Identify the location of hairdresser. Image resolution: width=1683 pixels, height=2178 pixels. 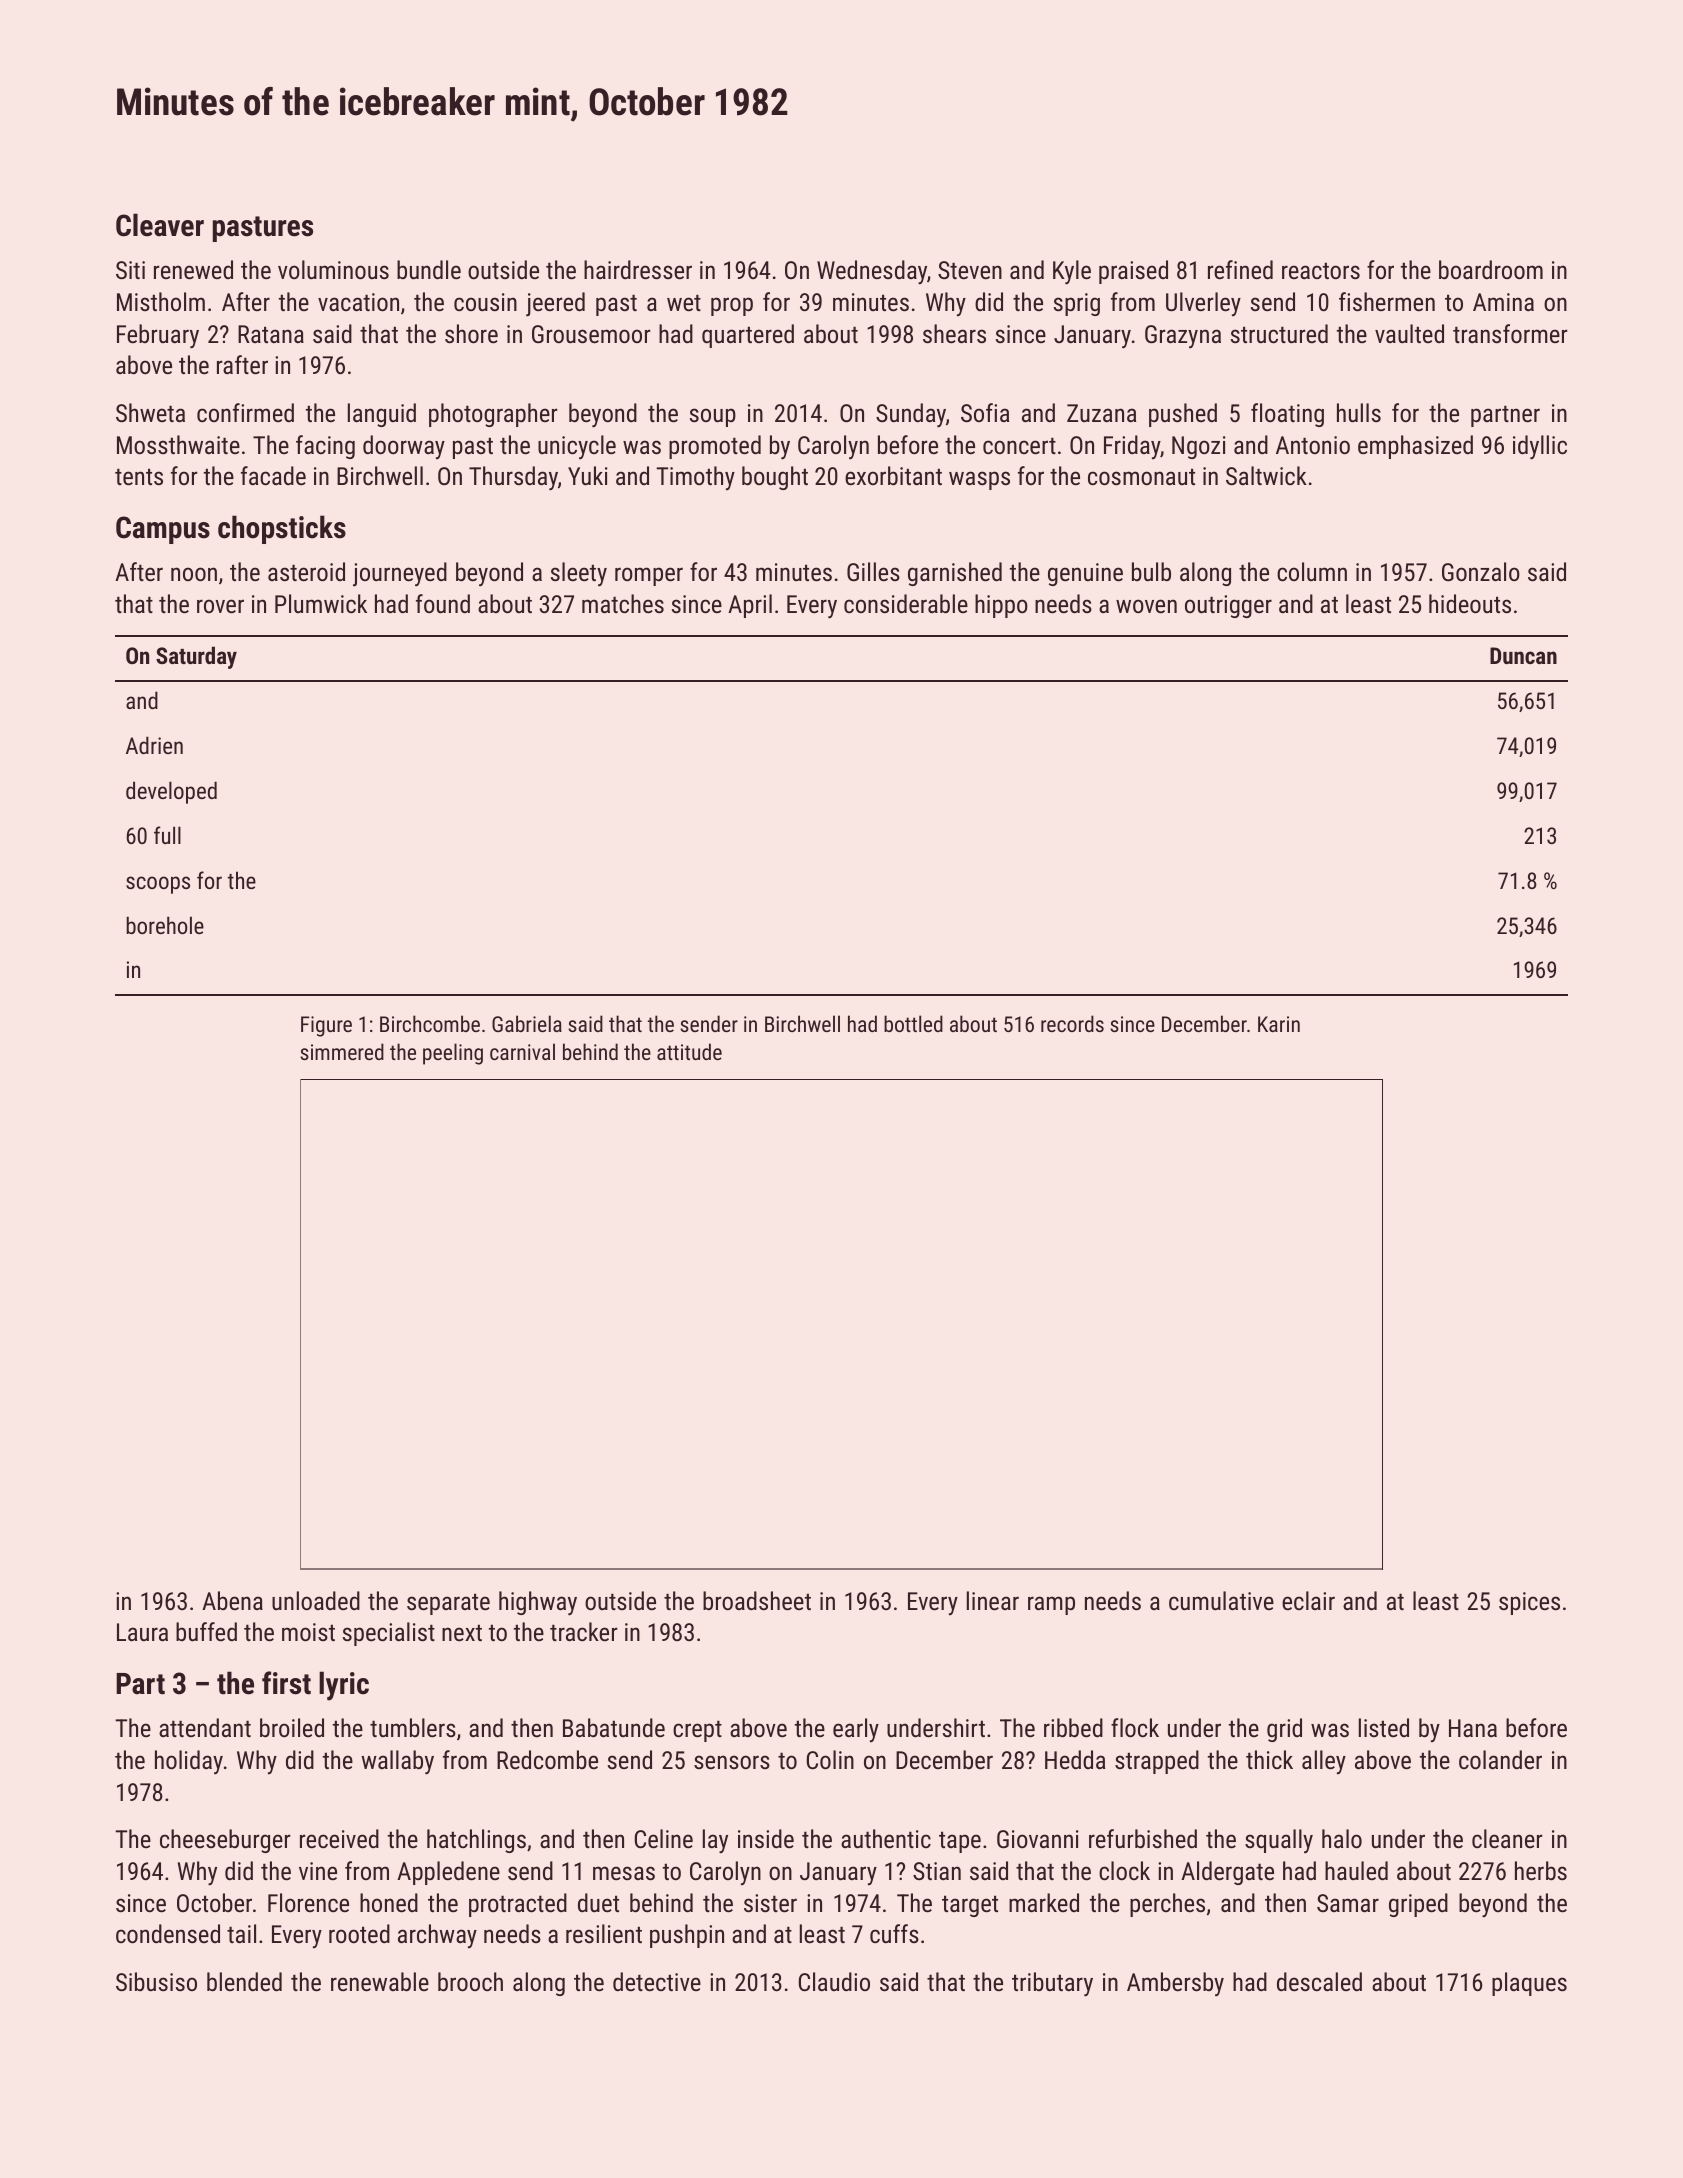
(638, 269).
